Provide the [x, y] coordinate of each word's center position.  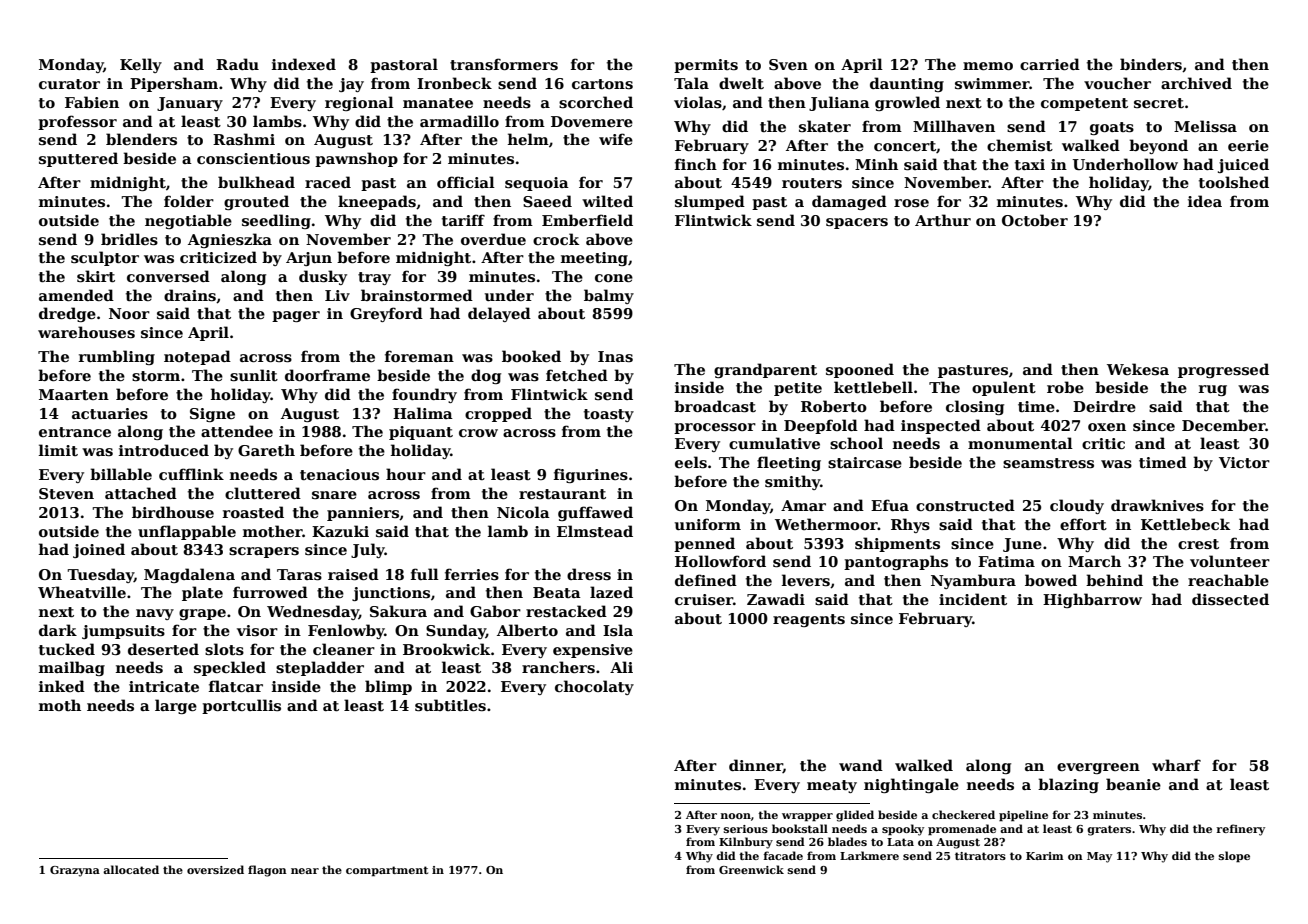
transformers [504, 64]
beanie [1133, 784]
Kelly [141, 65]
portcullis [241, 706]
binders [1151, 64]
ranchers [558, 667]
